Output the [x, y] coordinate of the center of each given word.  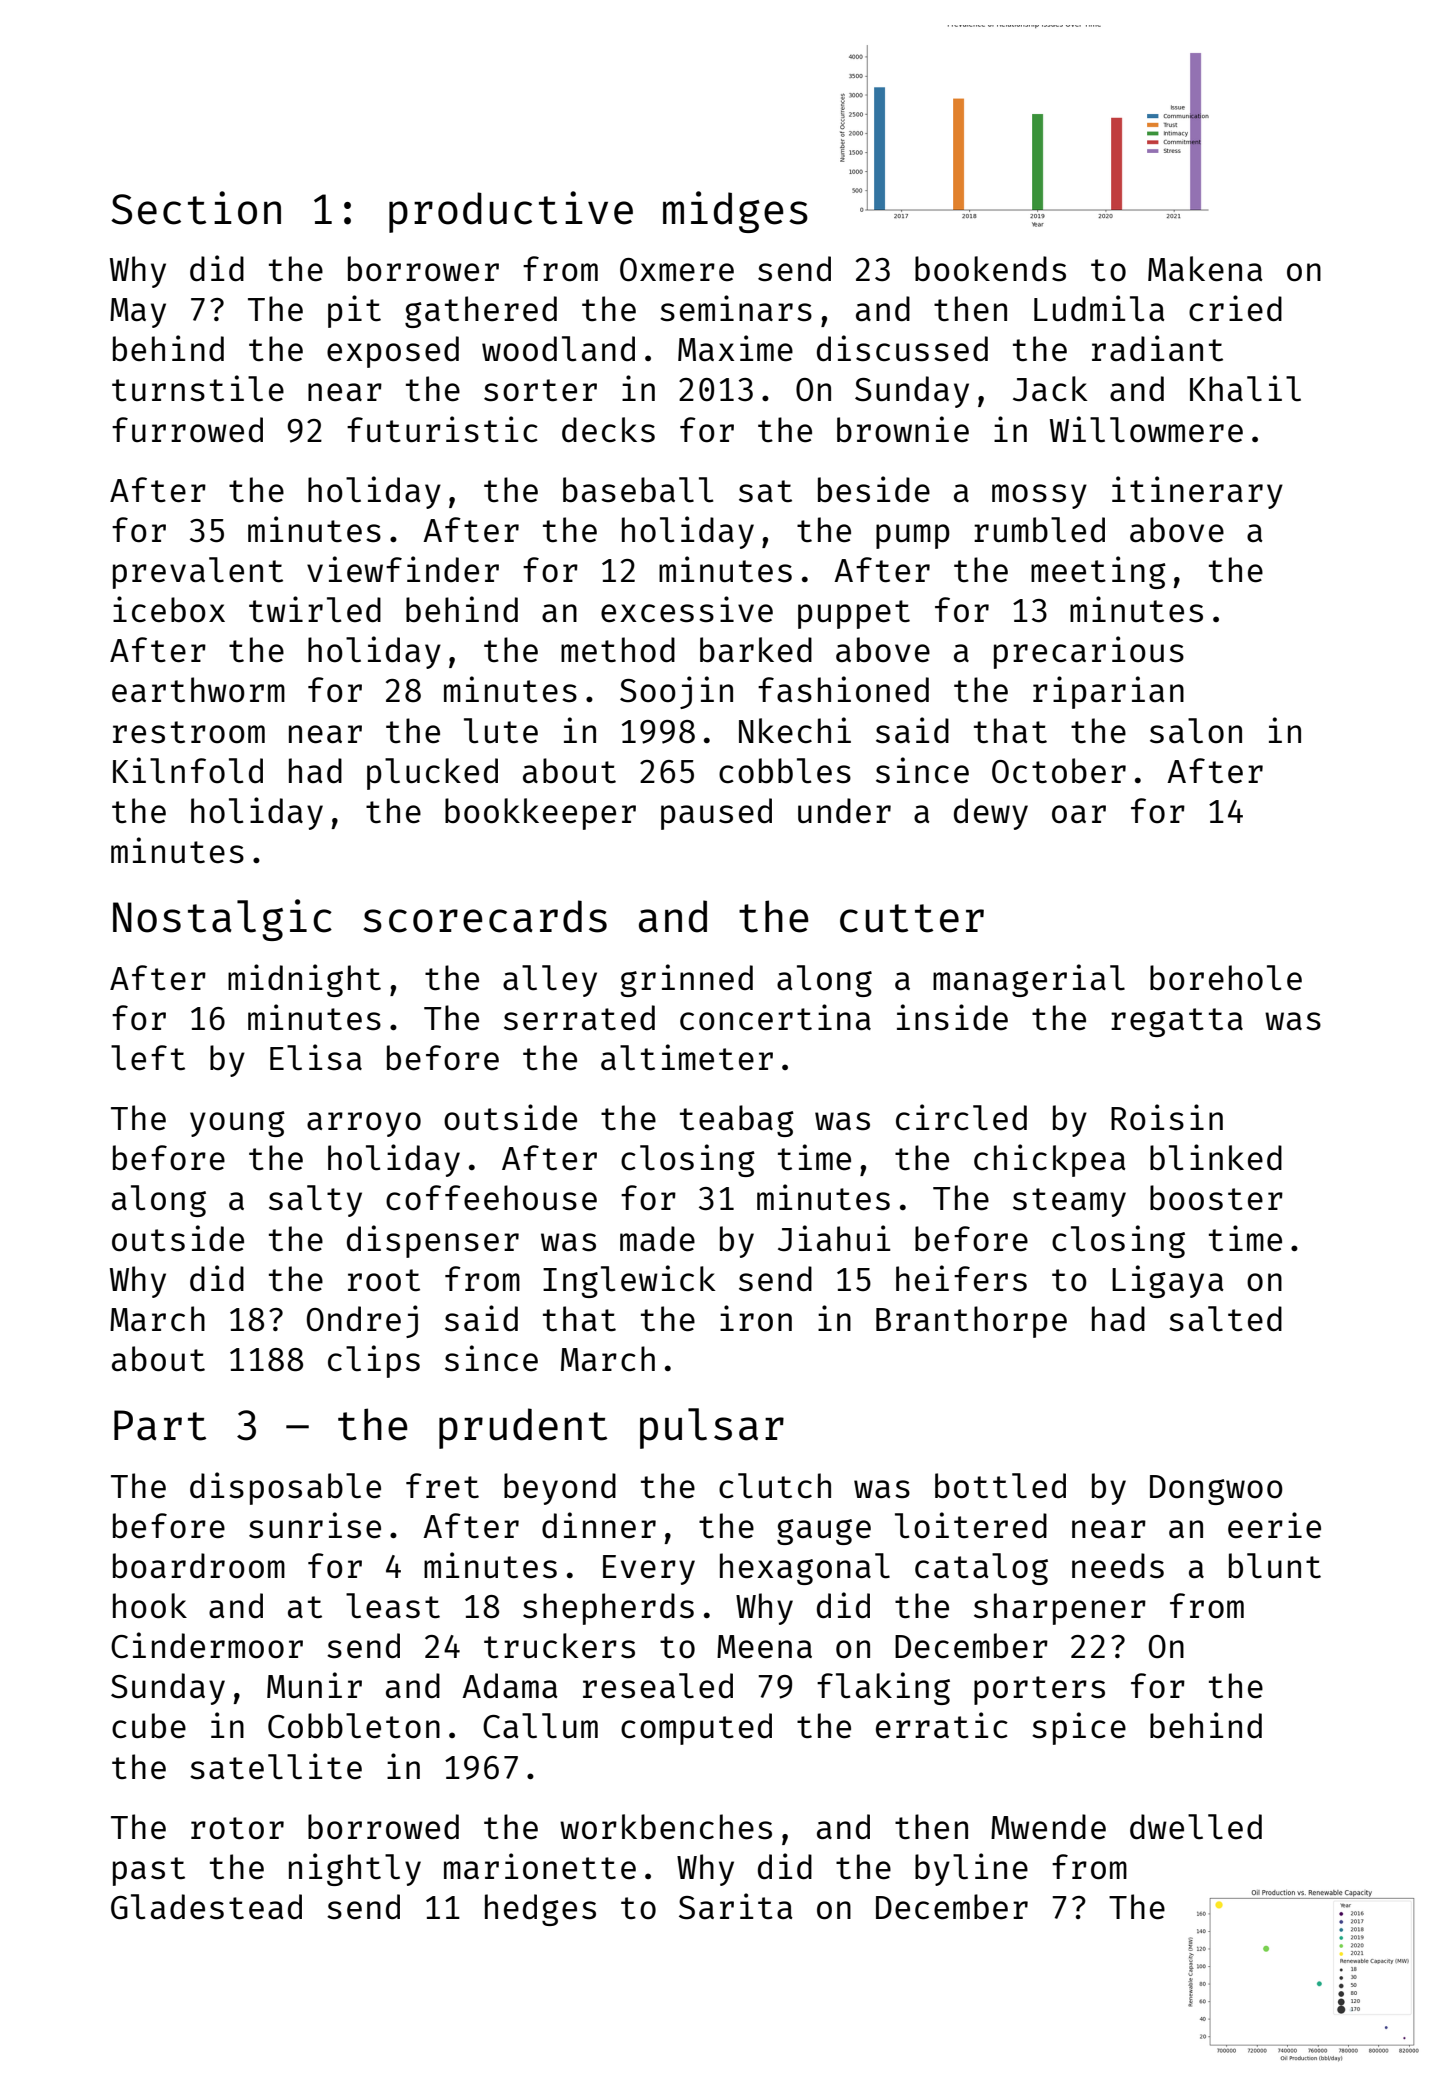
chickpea [1050, 1160]
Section [196, 208]
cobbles [785, 771]
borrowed [383, 1827]
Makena [1205, 269]
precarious [1089, 652]
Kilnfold [188, 770]
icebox [169, 609]
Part [160, 1425]
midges [735, 212]
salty [315, 1201]
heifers [961, 1278]
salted [1225, 1319]
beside [874, 489]
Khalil [1245, 388]
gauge [824, 1532]
